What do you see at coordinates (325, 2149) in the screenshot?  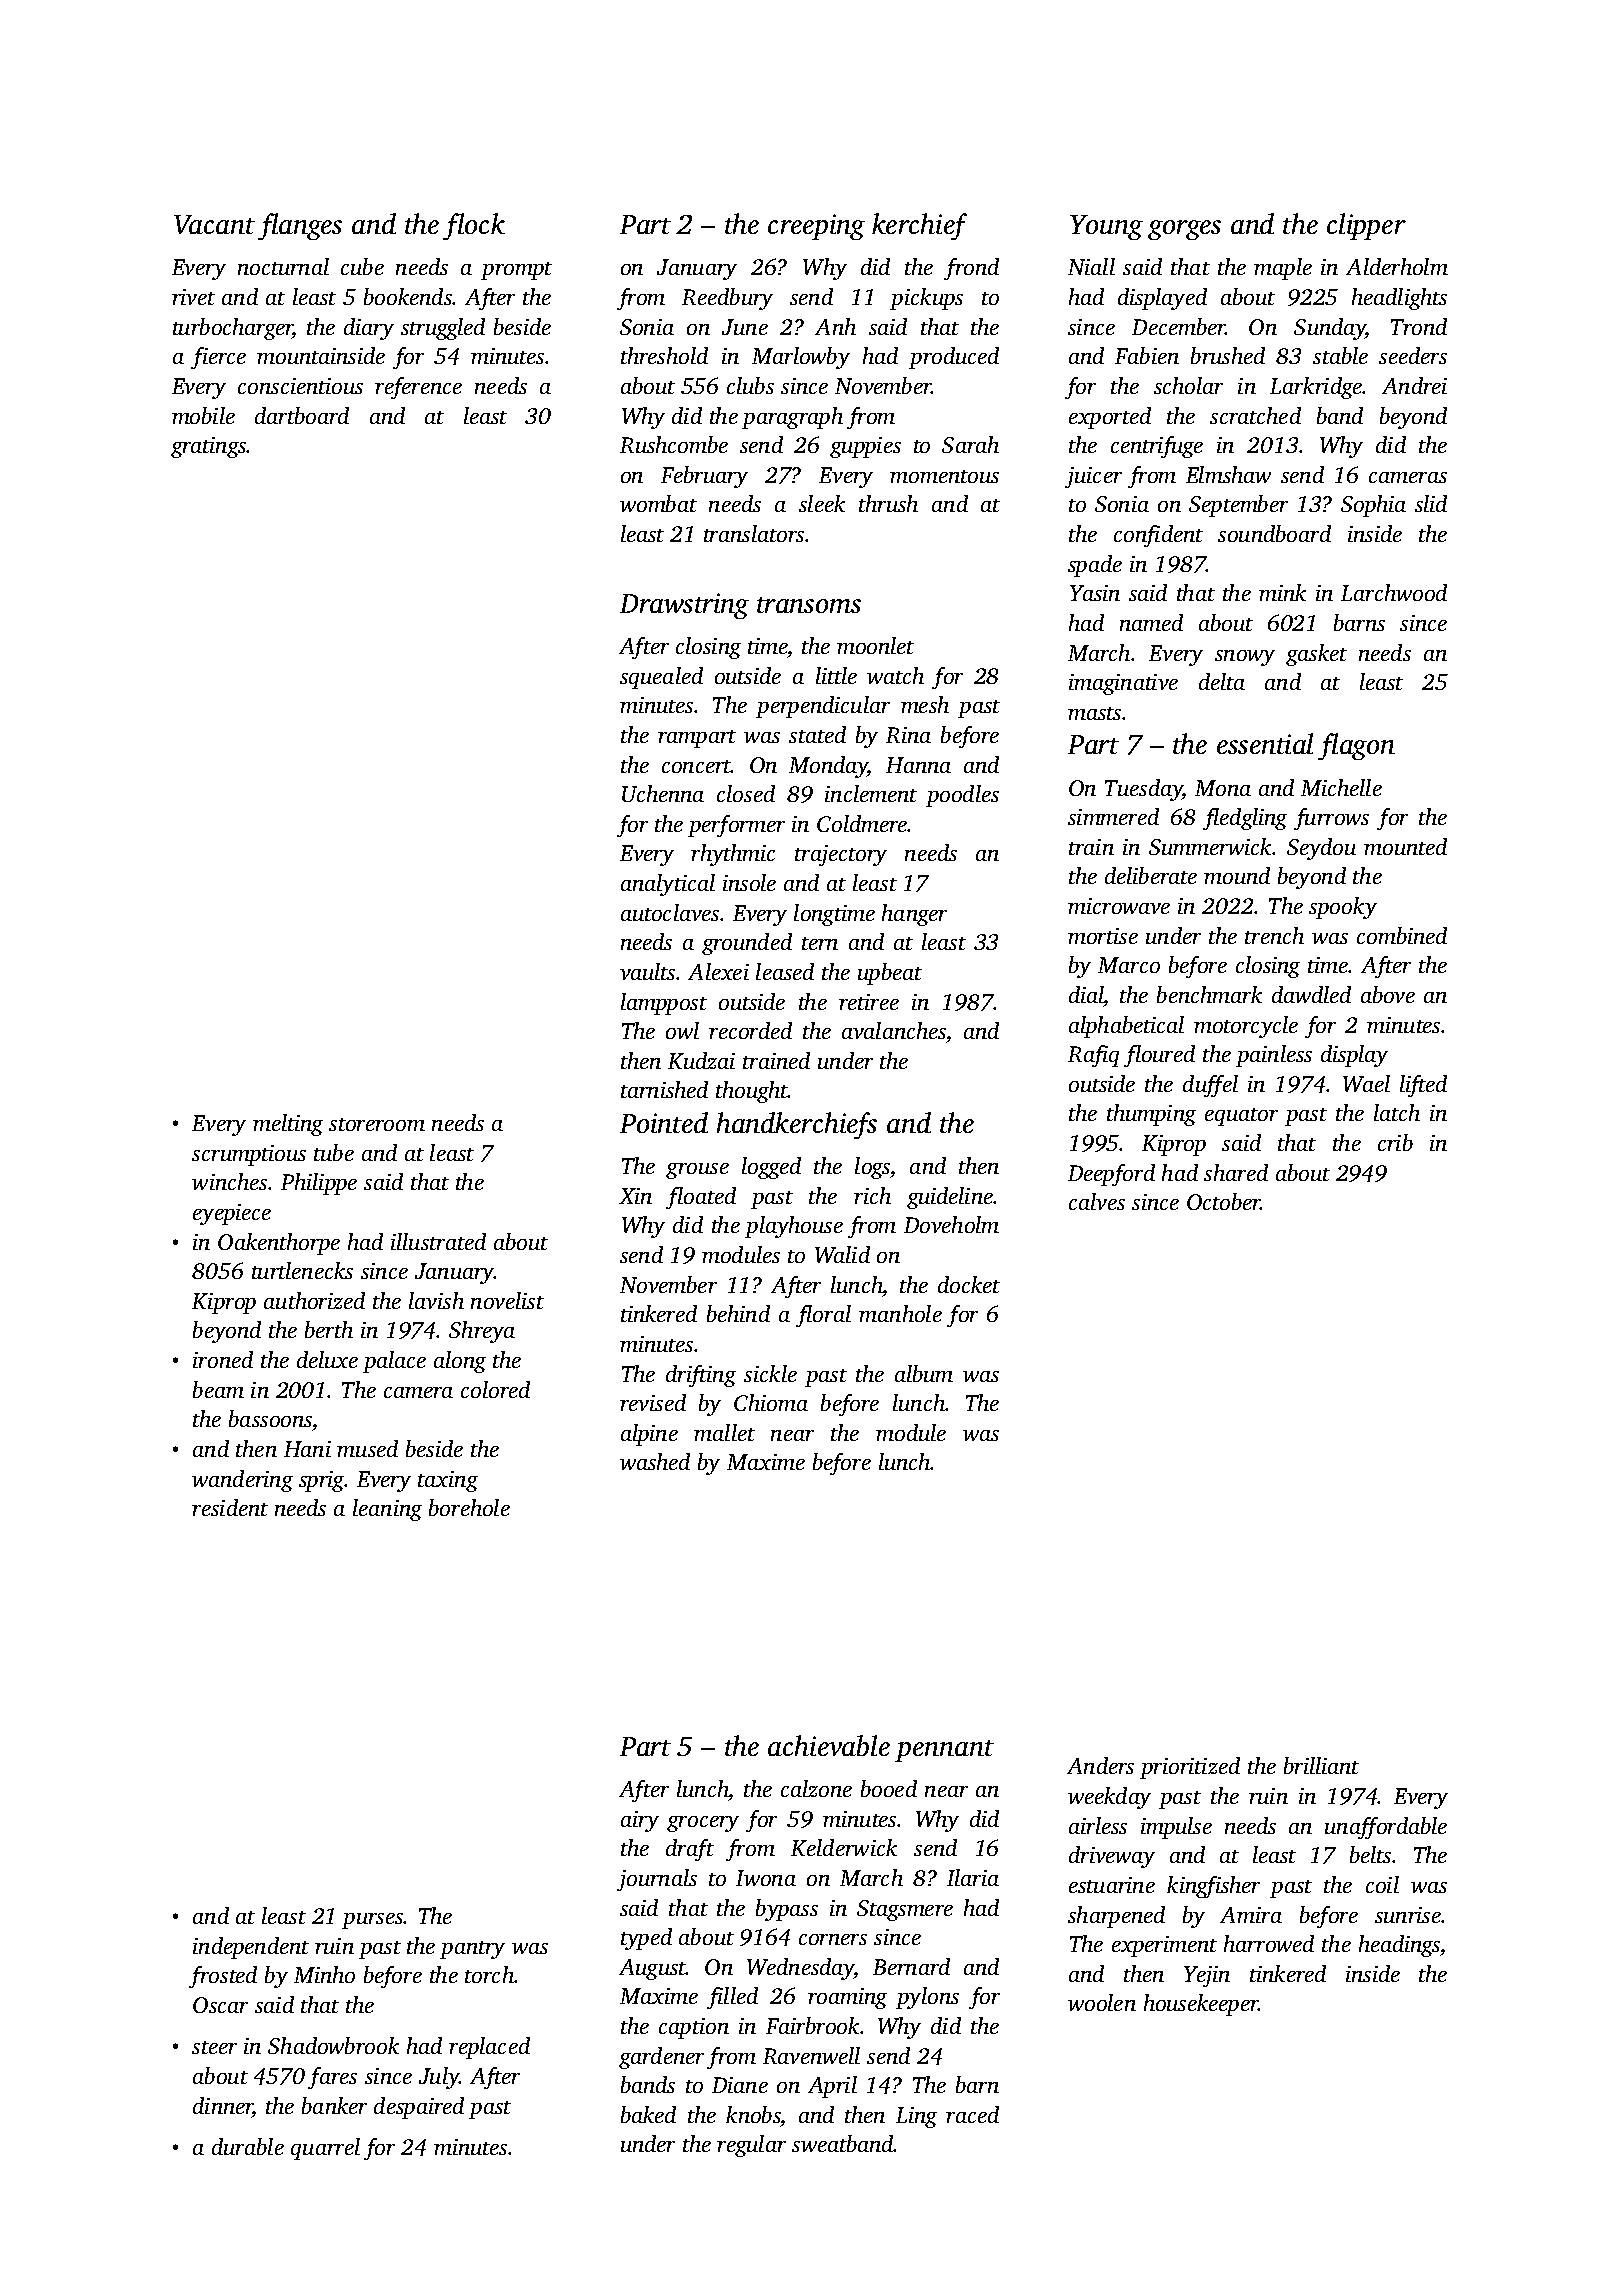 I see `quarrel` at bounding box center [325, 2149].
